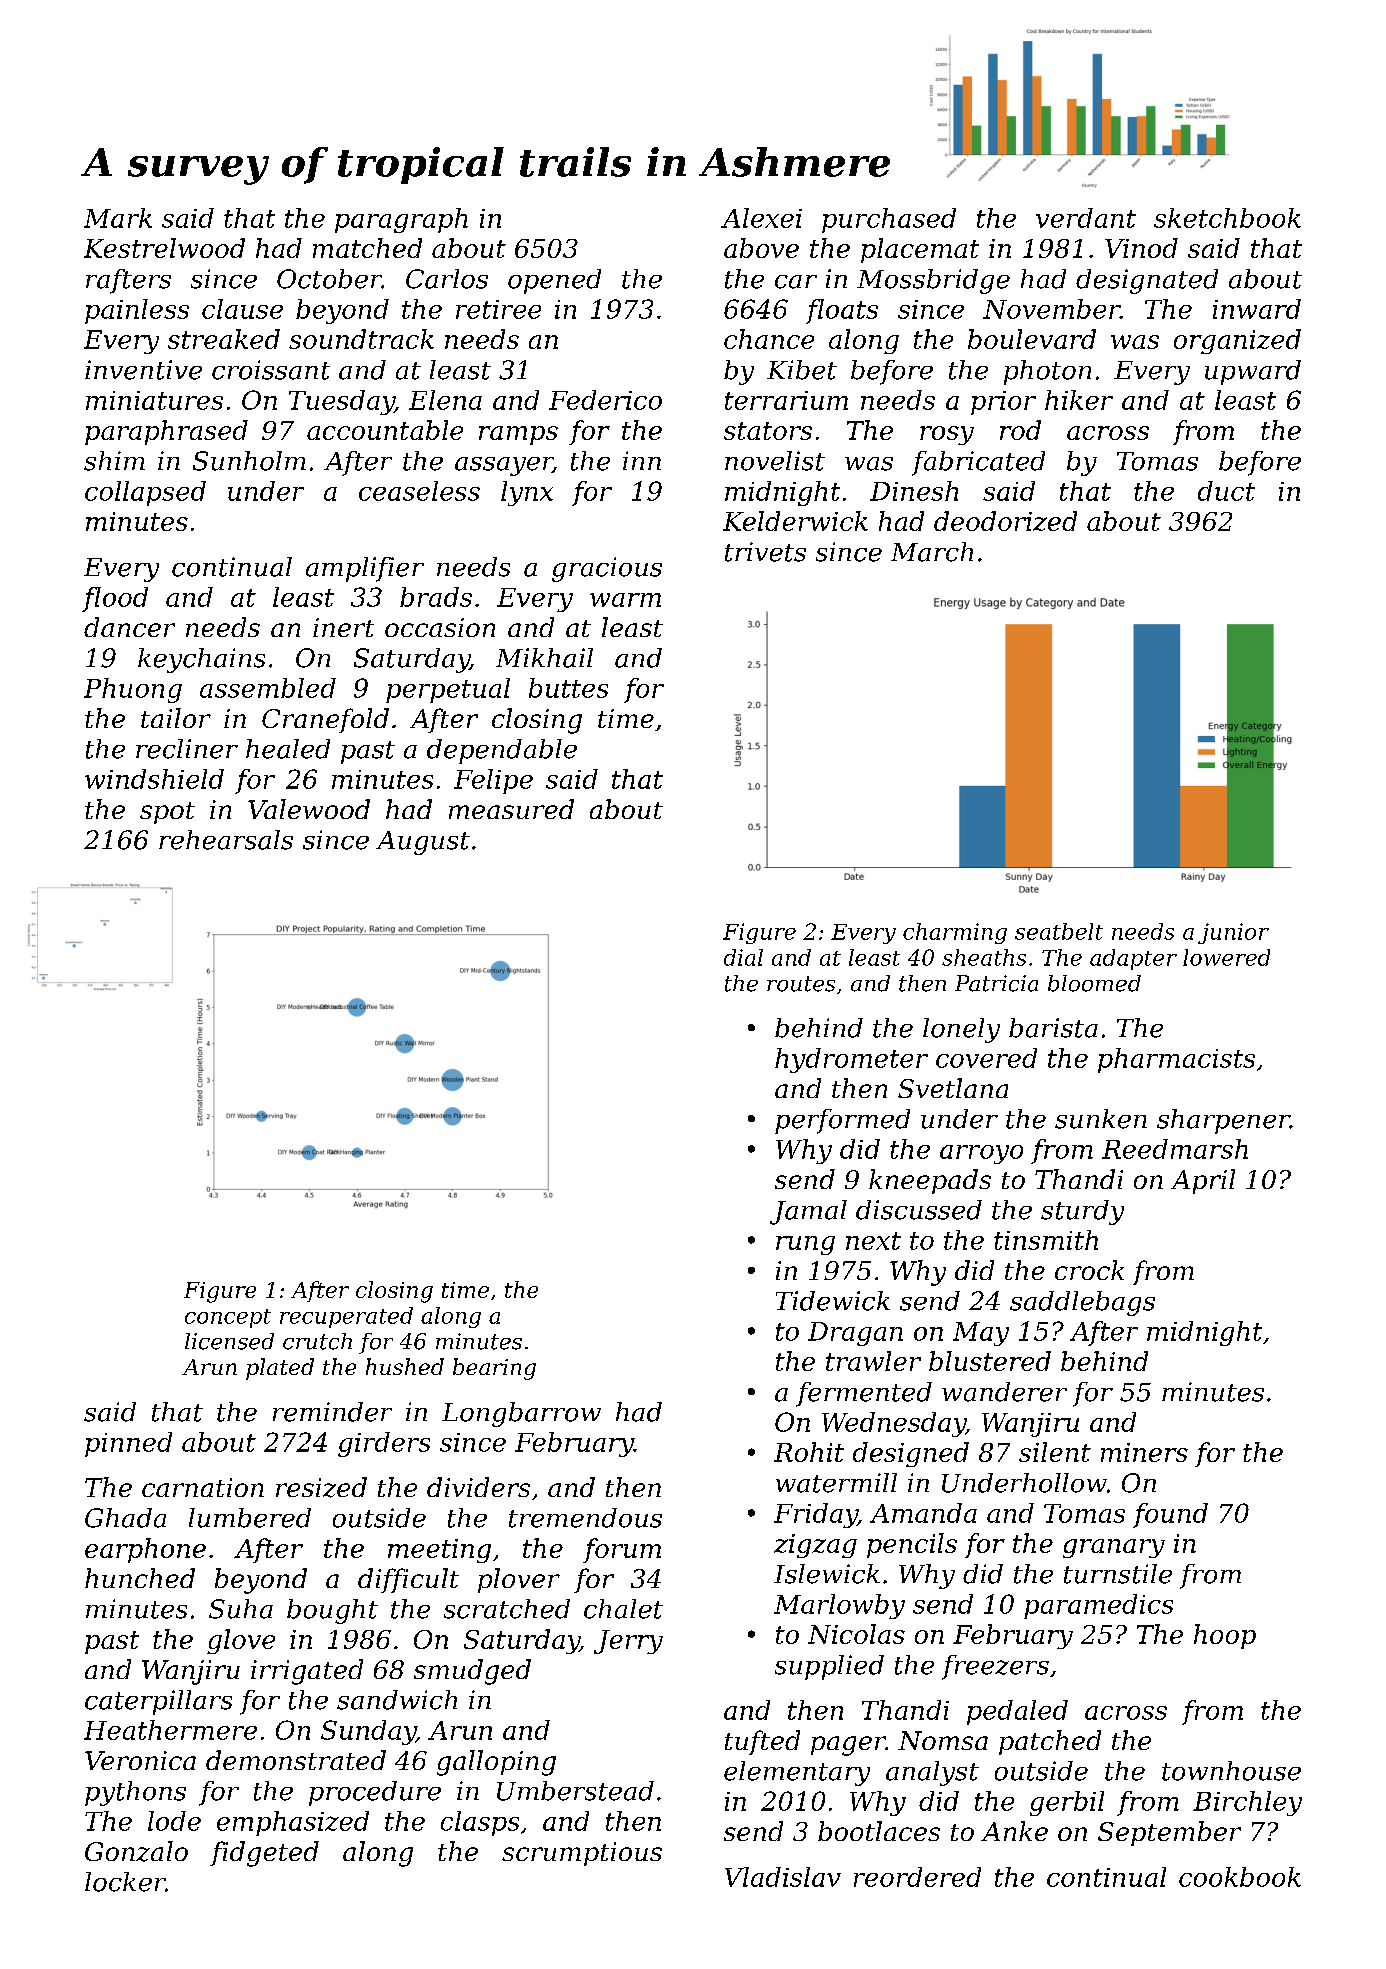 This screenshot has height=1969, width=1386. Describe the element at coordinates (1240, 1877) in the screenshot. I see `cookbook` at that location.
